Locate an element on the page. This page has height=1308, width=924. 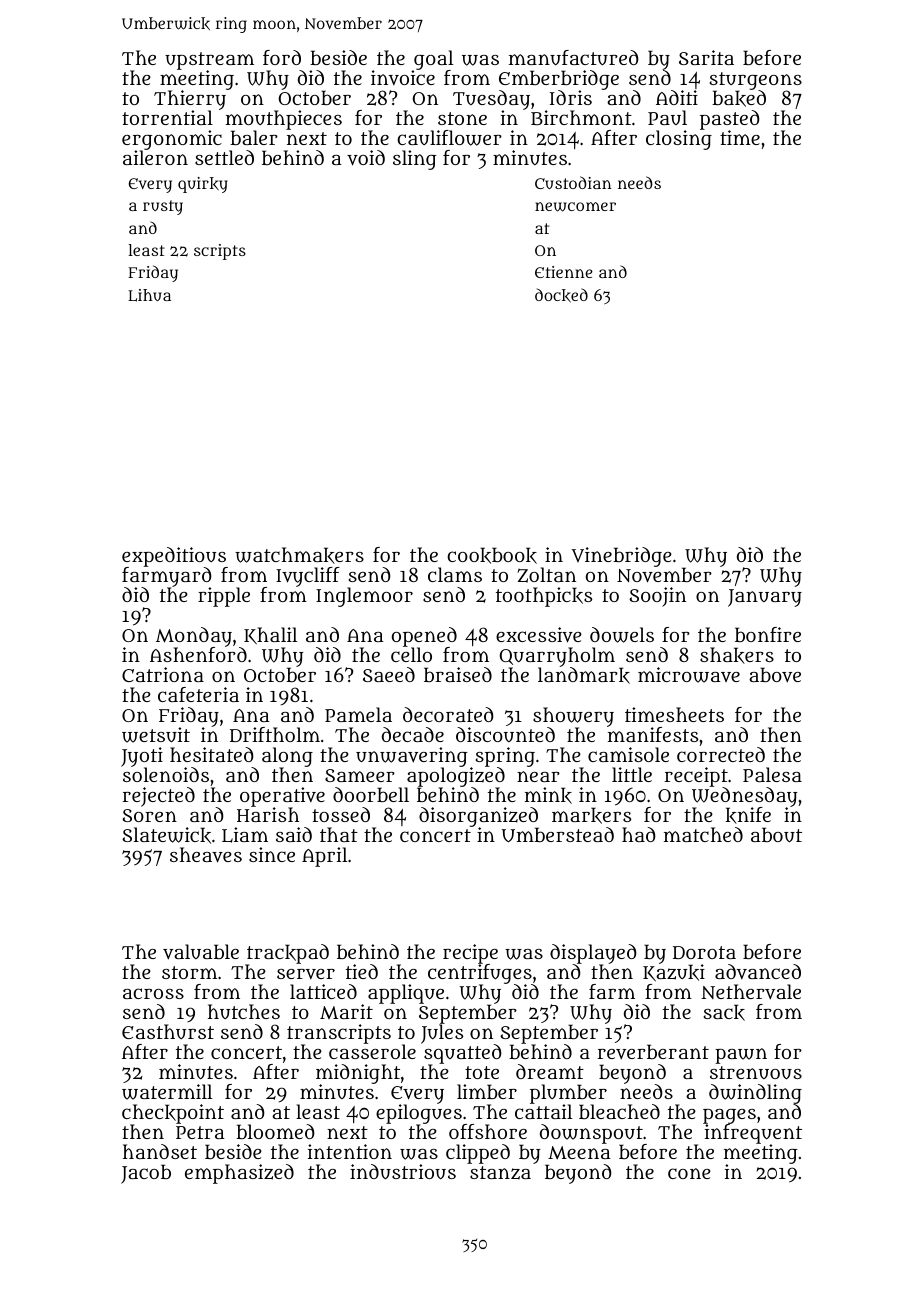
wetsuit is located at coordinates (156, 735).
